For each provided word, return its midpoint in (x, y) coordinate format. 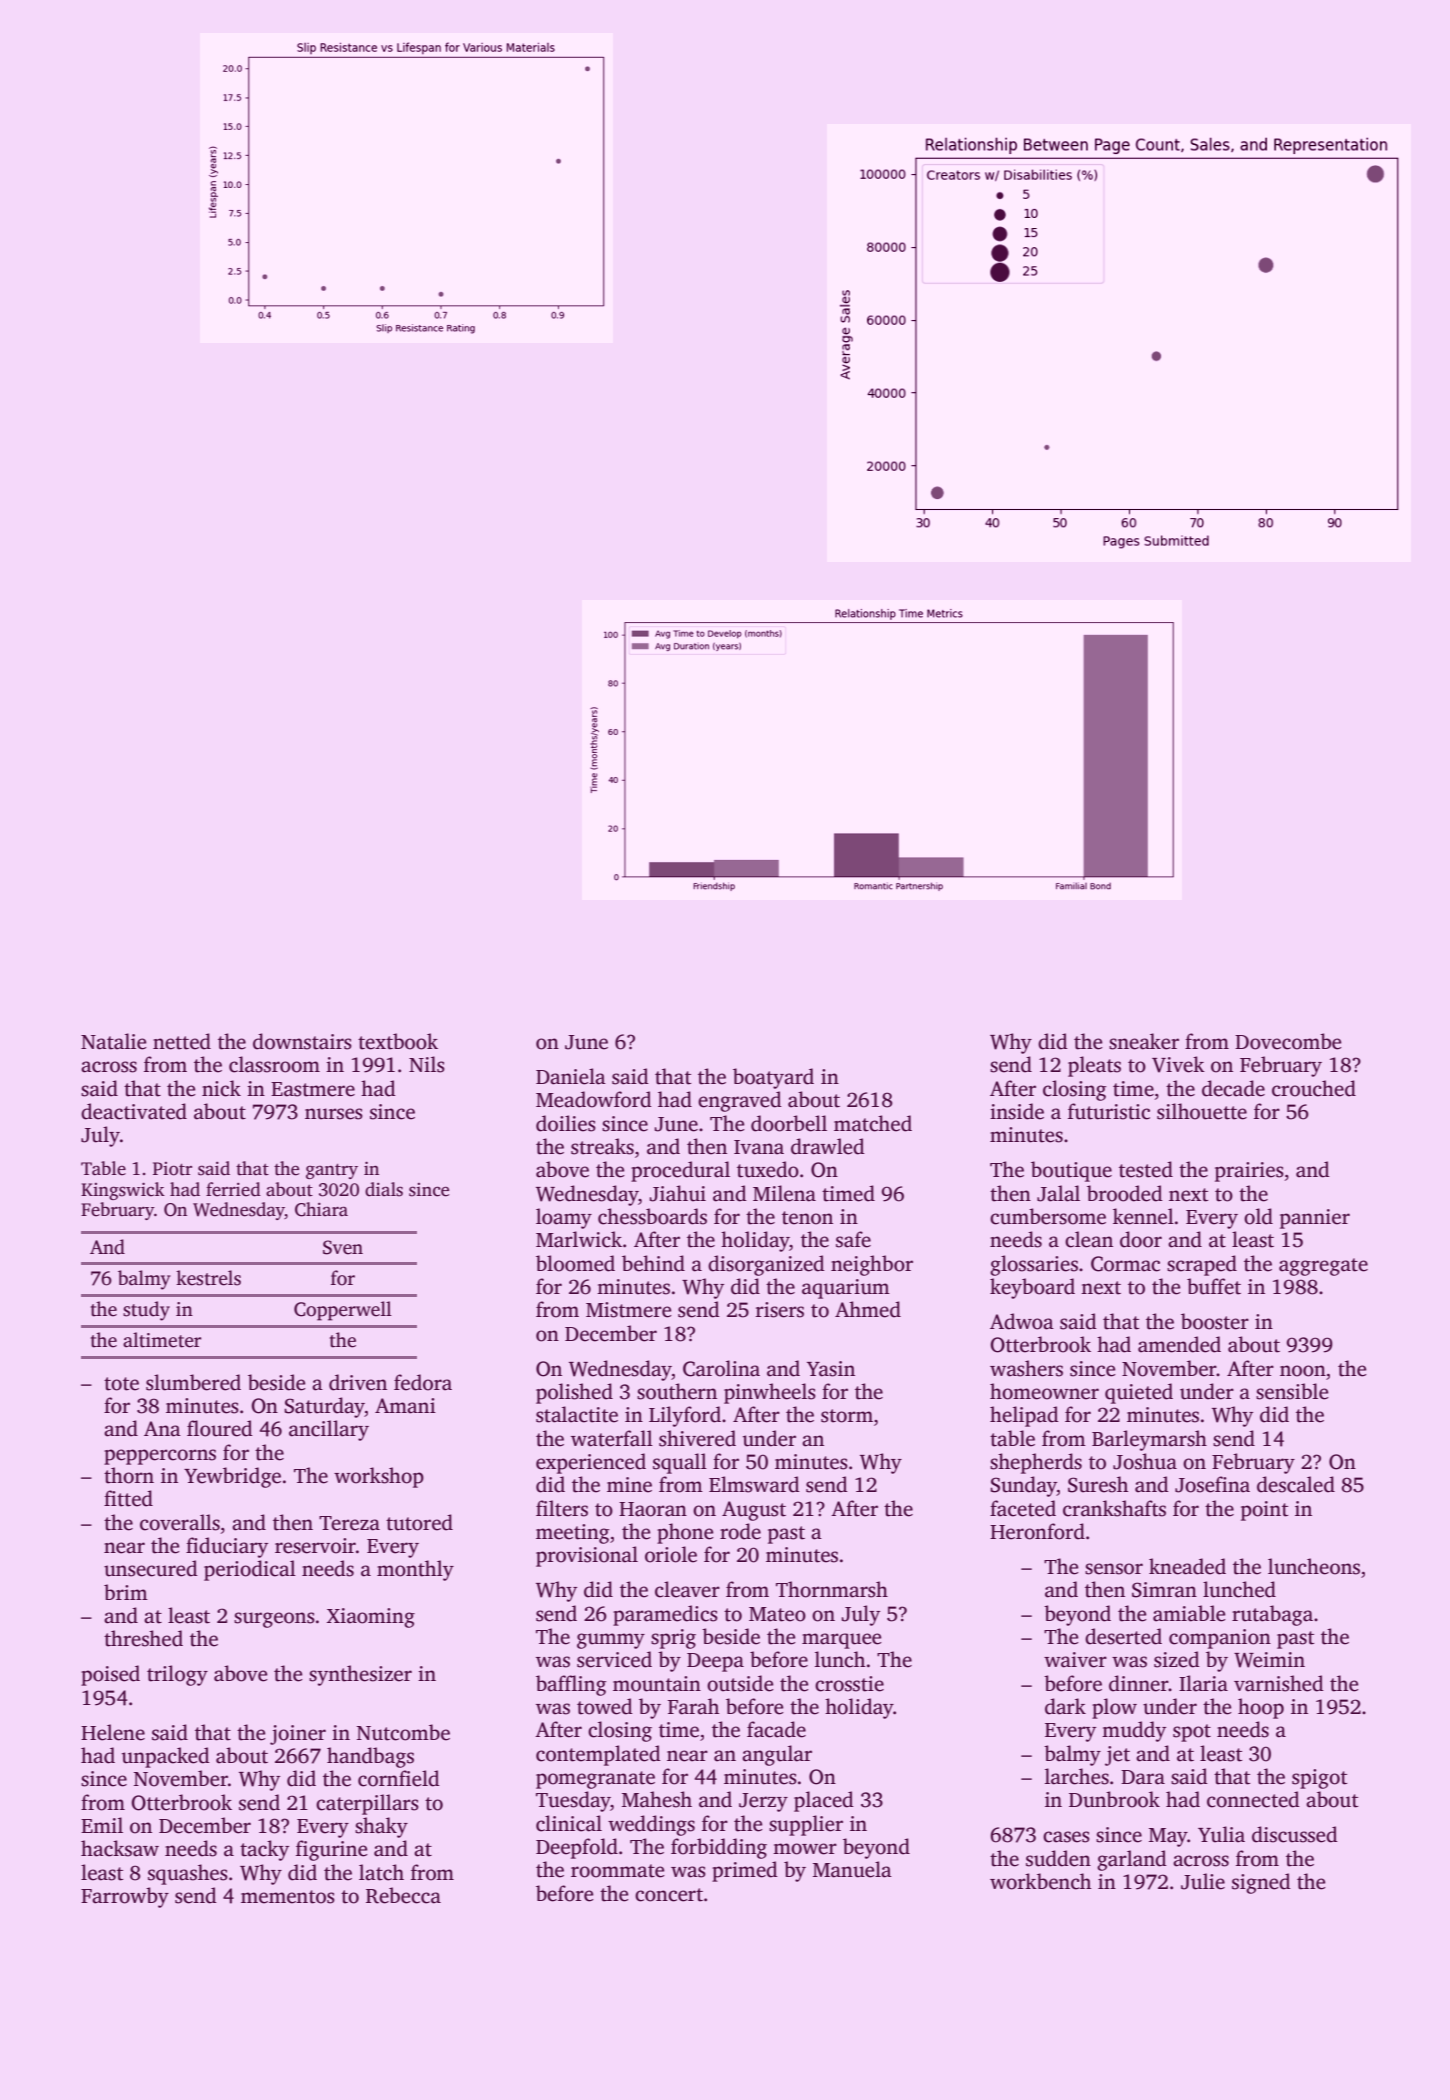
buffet (1214, 1286)
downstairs (302, 1041)
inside (1017, 1111)
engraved (740, 1101)
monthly (415, 1570)
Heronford (1037, 1531)
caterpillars (367, 1804)
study (146, 1311)
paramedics (665, 1615)
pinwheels (770, 1393)
